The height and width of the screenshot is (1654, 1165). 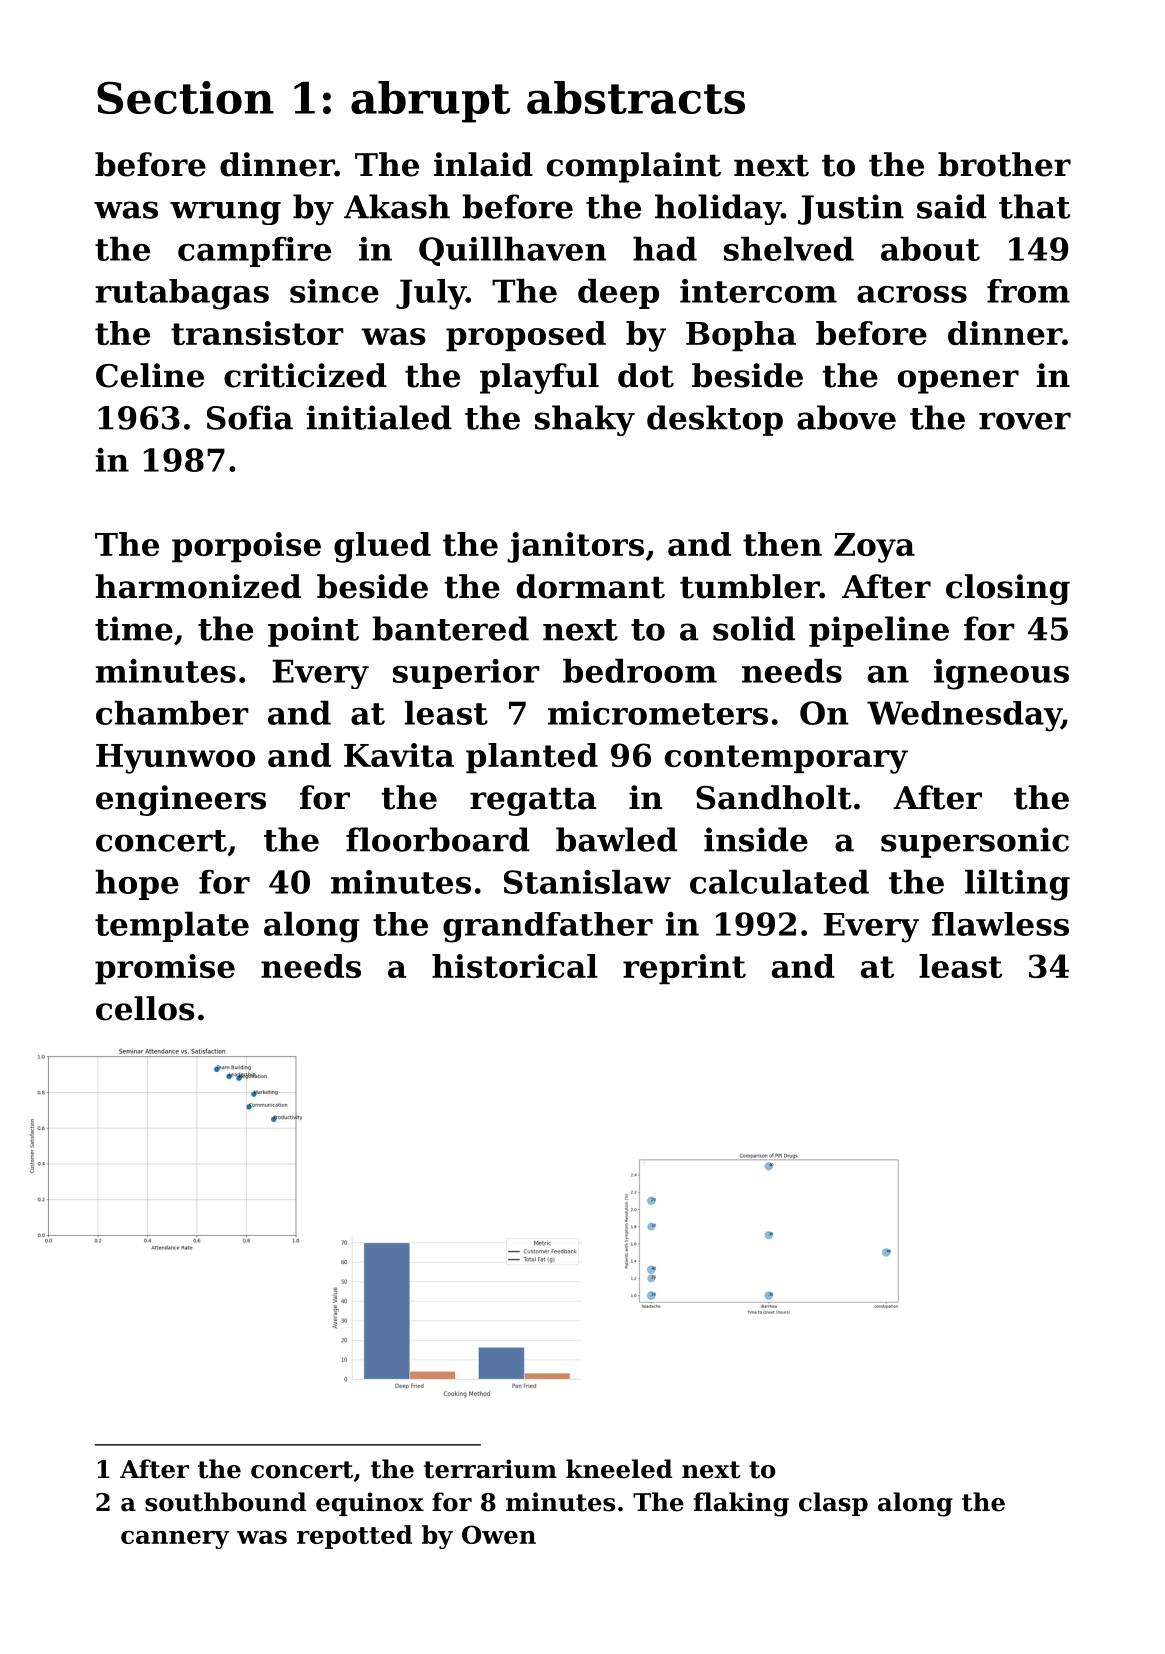 I want to click on Section, so click(x=185, y=97).
